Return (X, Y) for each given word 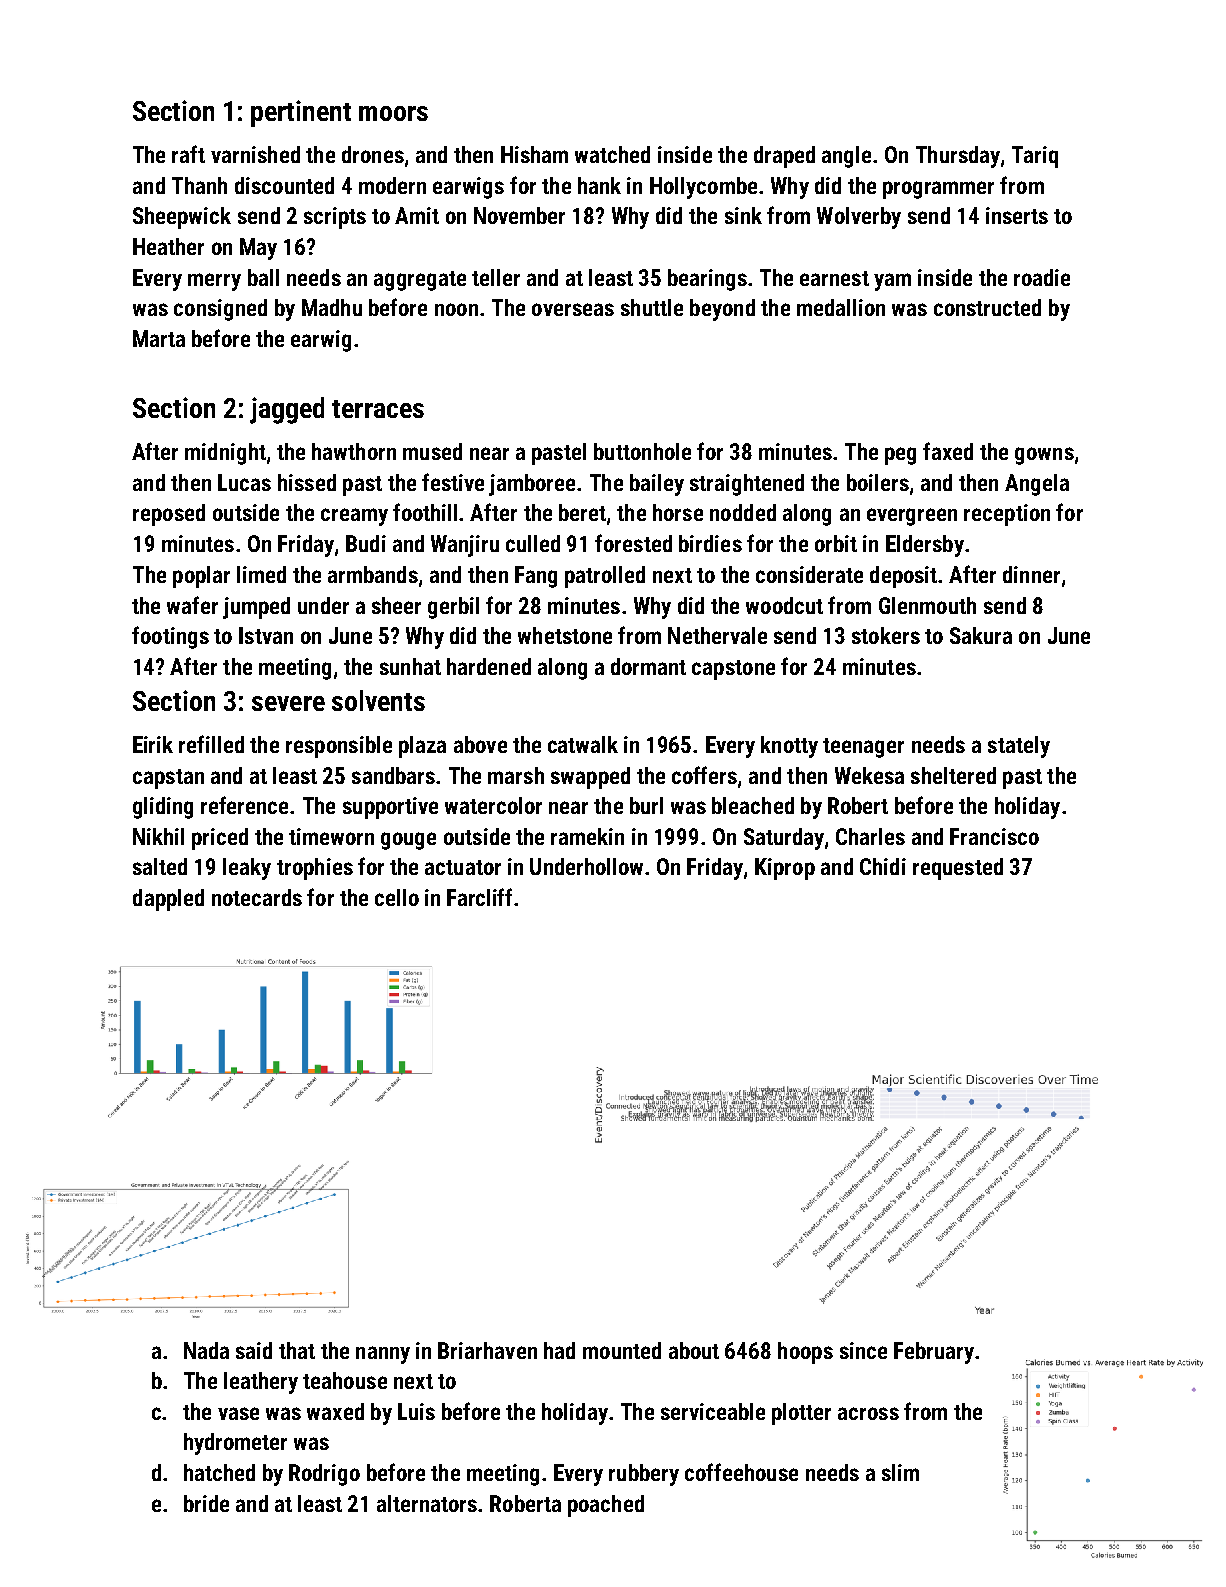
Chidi (883, 866)
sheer (396, 605)
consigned (220, 310)
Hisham (534, 154)
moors (393, 113)
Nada (206, 1350)
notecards (257, 897)
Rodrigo (324, 1475)
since (863, 1350)
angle (846, 157)
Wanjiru (465, 546)
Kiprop (785, 869)
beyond (722, 310)
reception (1007, 515)
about (694, 1350)
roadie (1042, 277)
